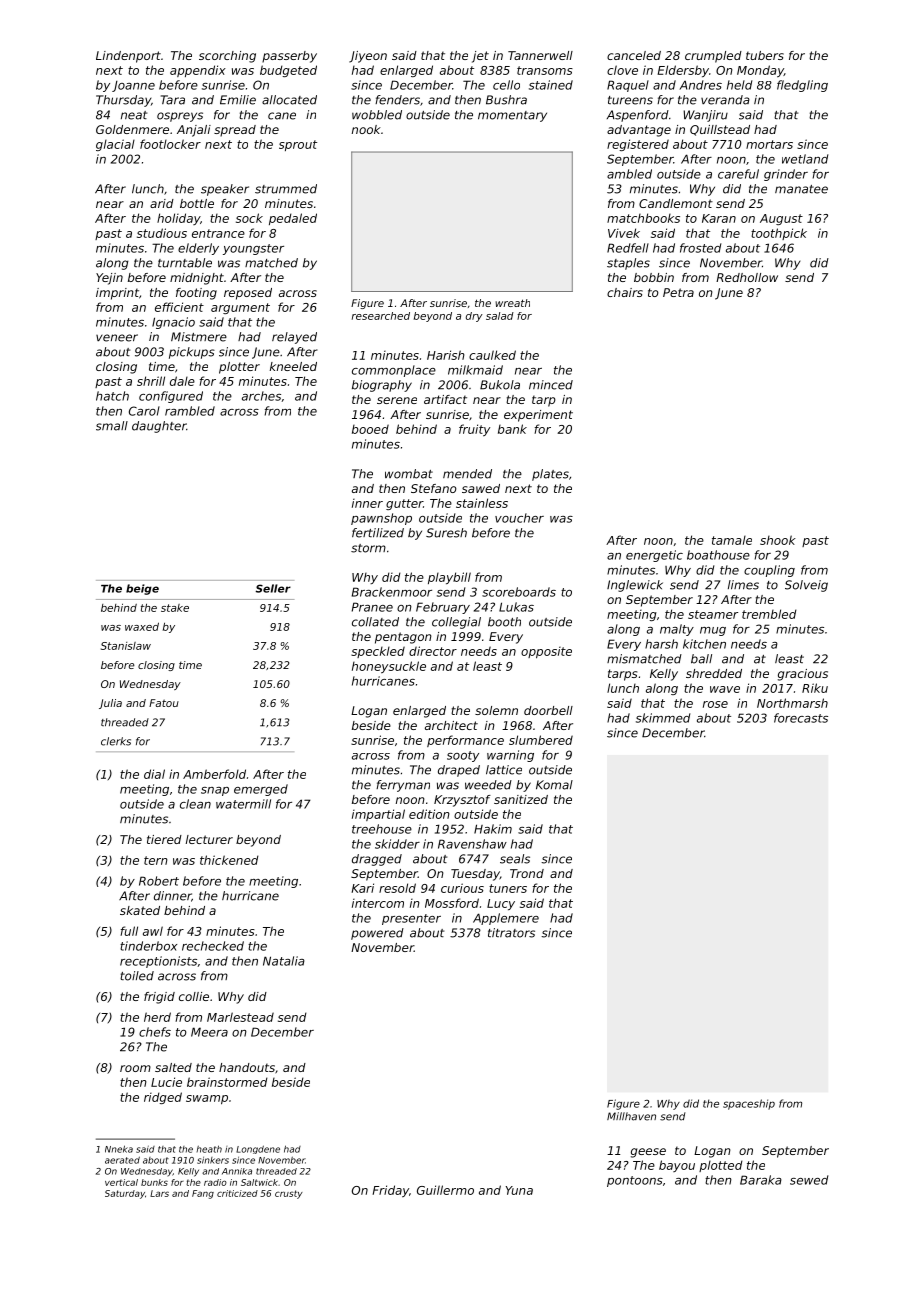 The width and height of the screenshot is (924, 1308). What do you see at coordinates (289, 57) in the screenshot?
I see `passerby` at bounding box center [289, 57].
